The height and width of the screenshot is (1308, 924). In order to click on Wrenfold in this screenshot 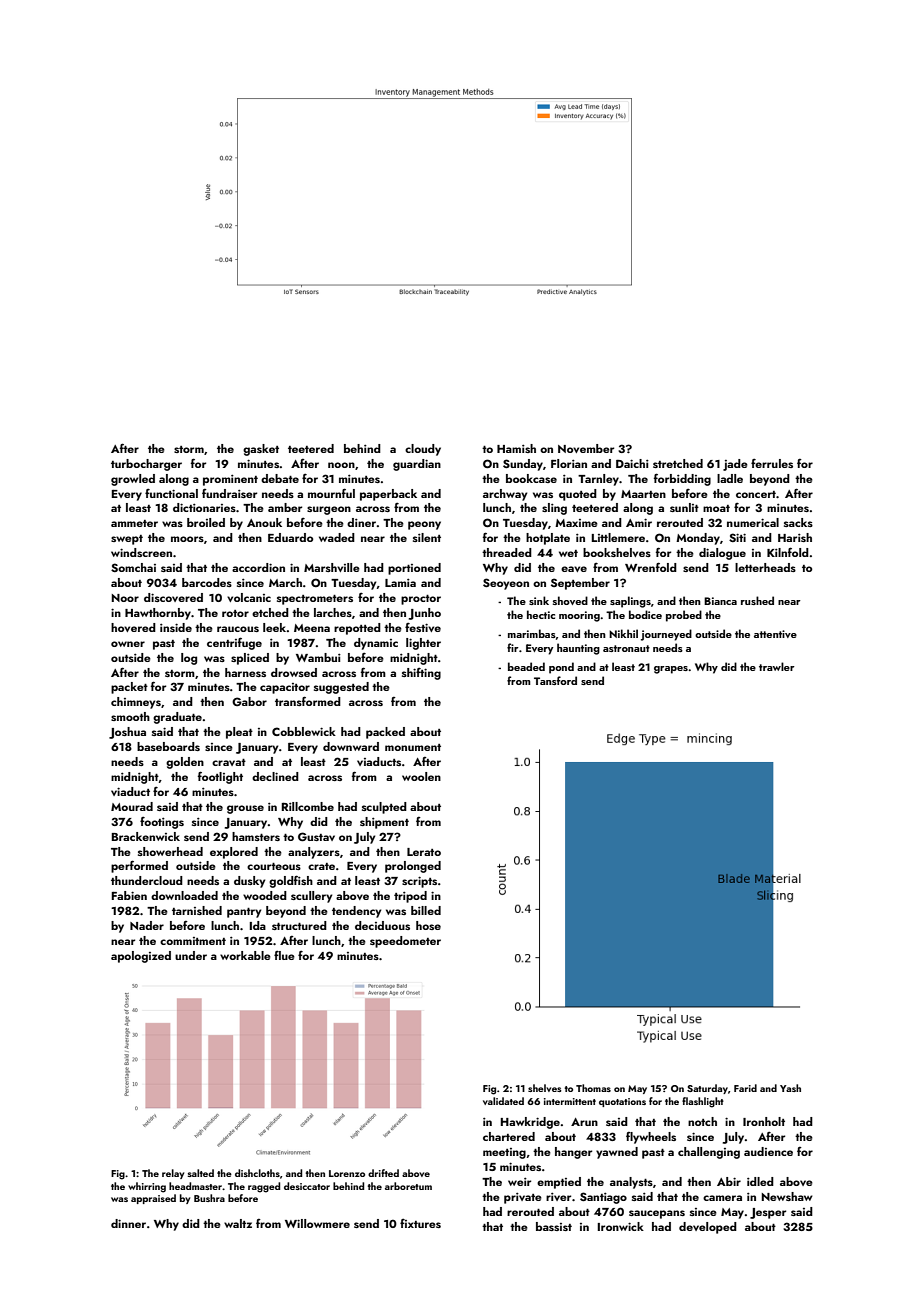, I will do `click(651, 567)`.
